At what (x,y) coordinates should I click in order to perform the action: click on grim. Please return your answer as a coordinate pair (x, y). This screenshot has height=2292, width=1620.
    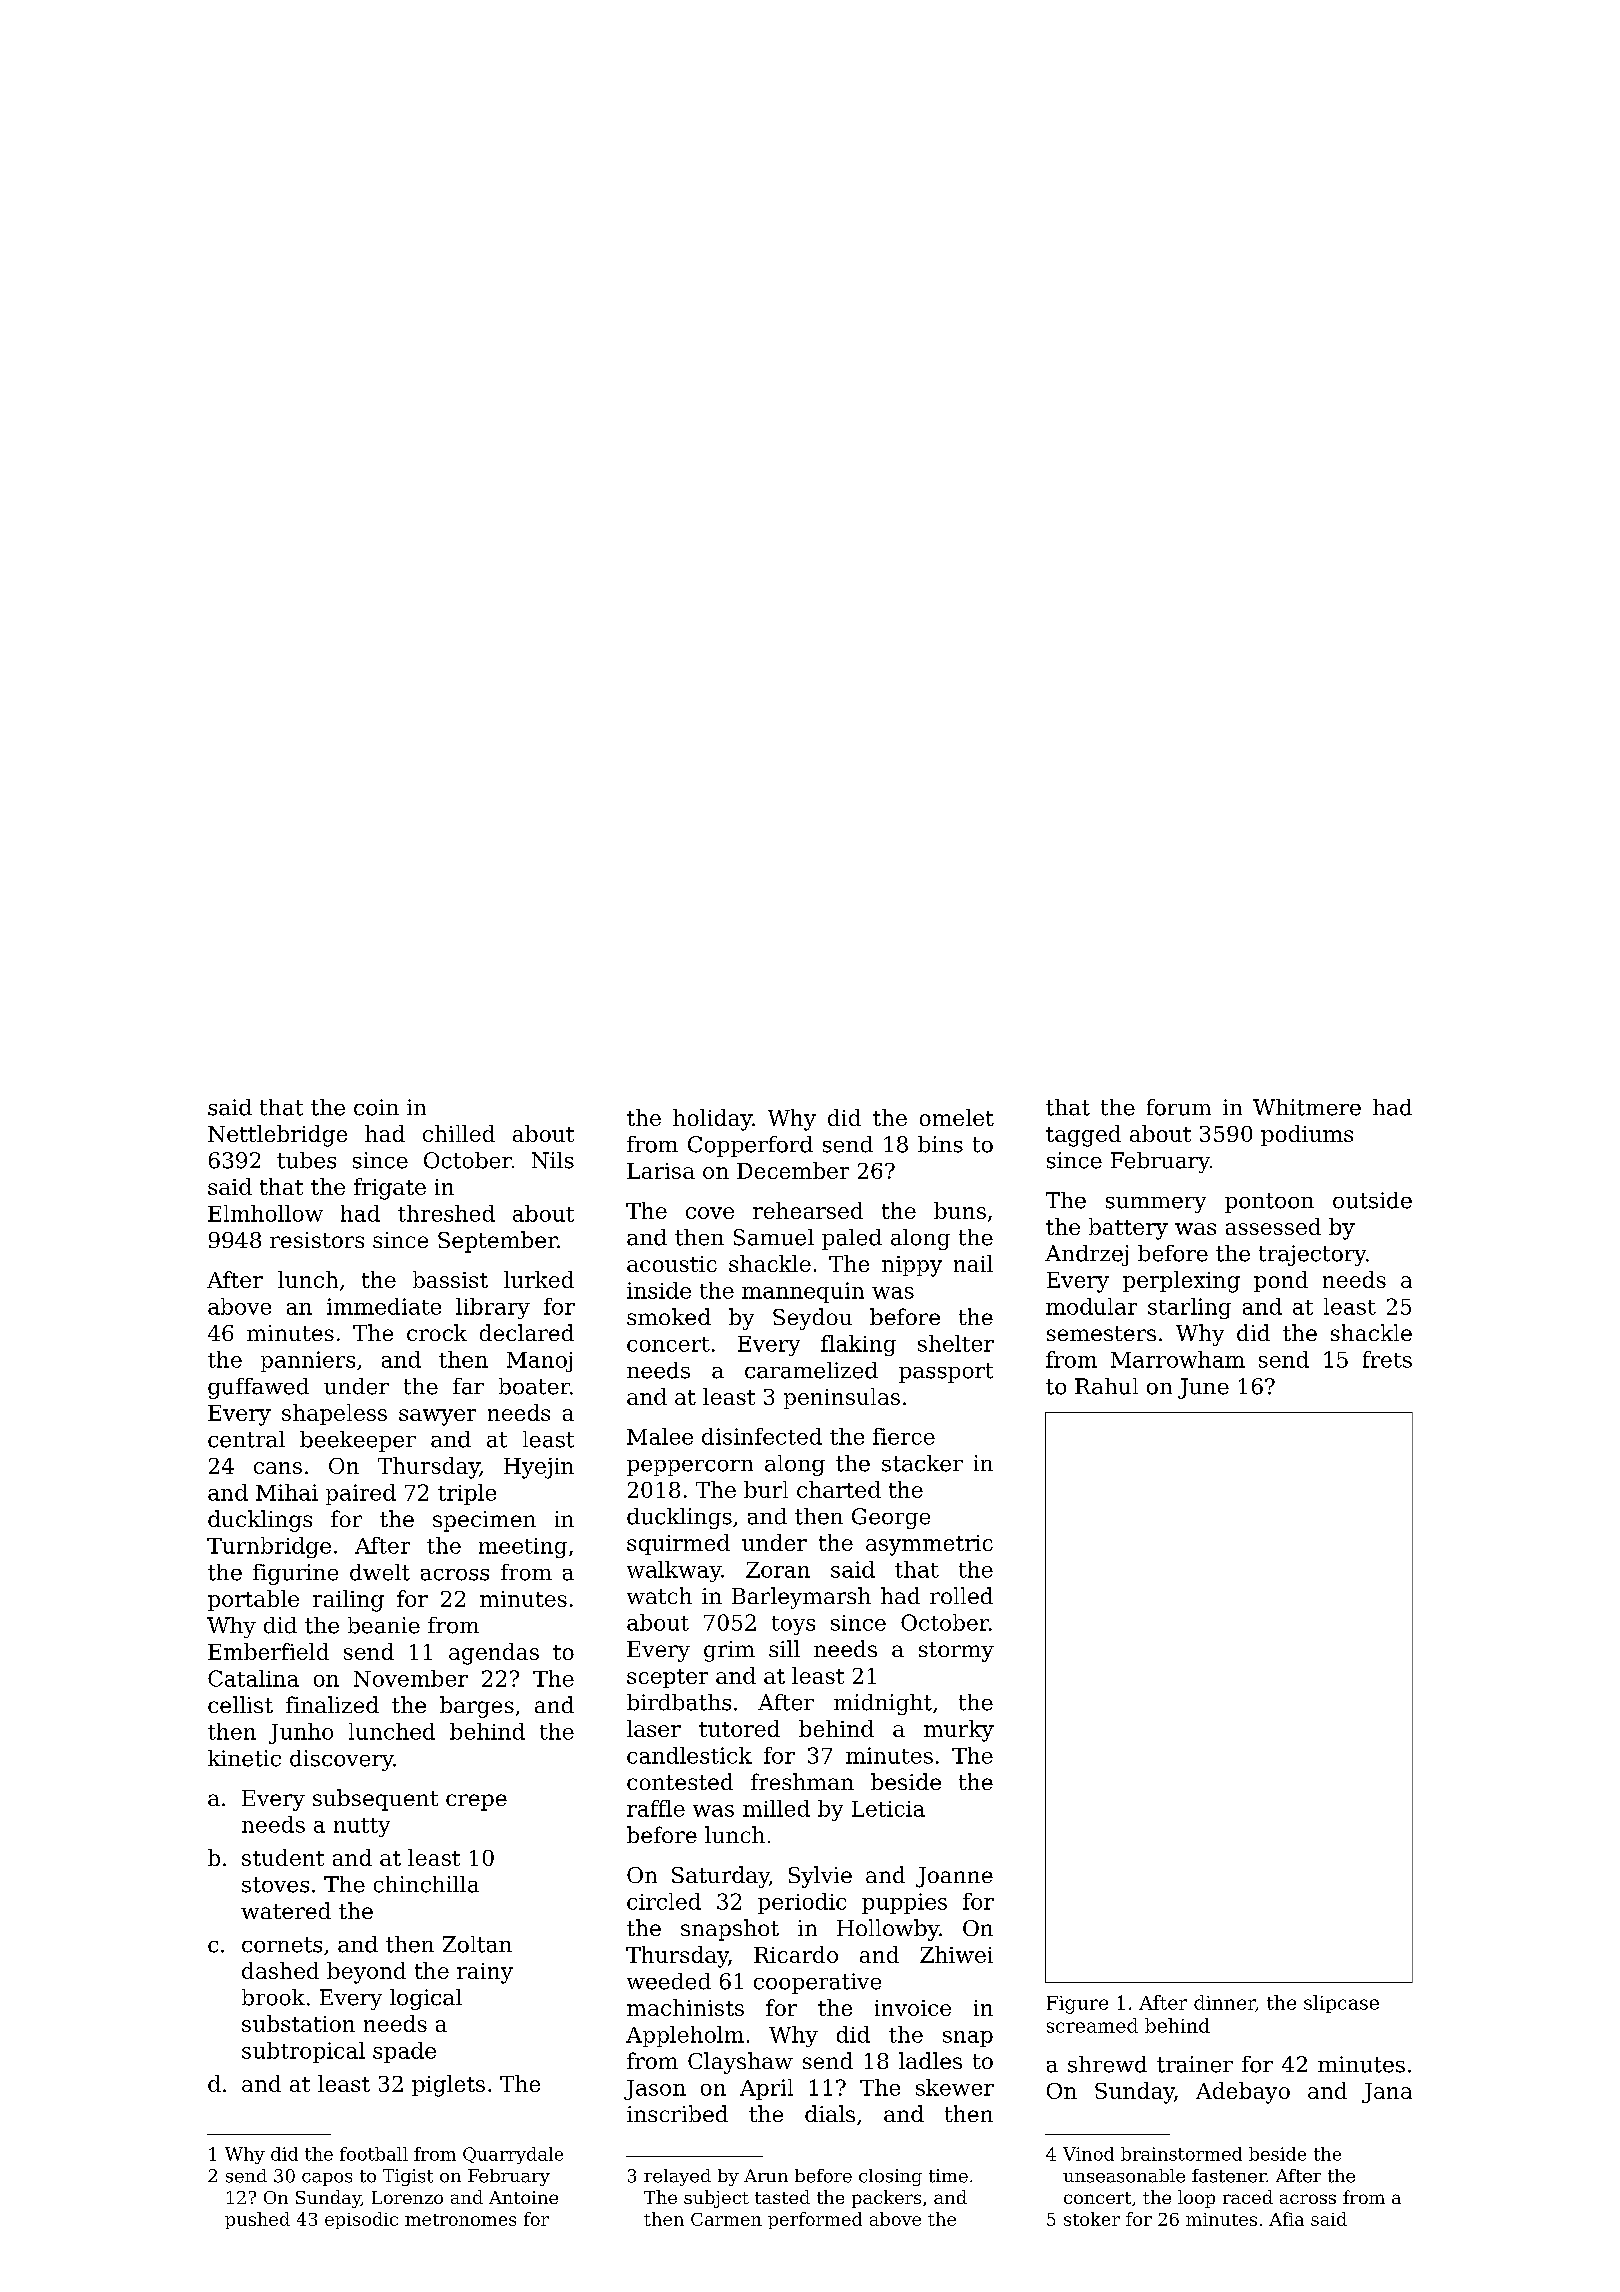
    Looking at the image, I should click on (729, 1651).
